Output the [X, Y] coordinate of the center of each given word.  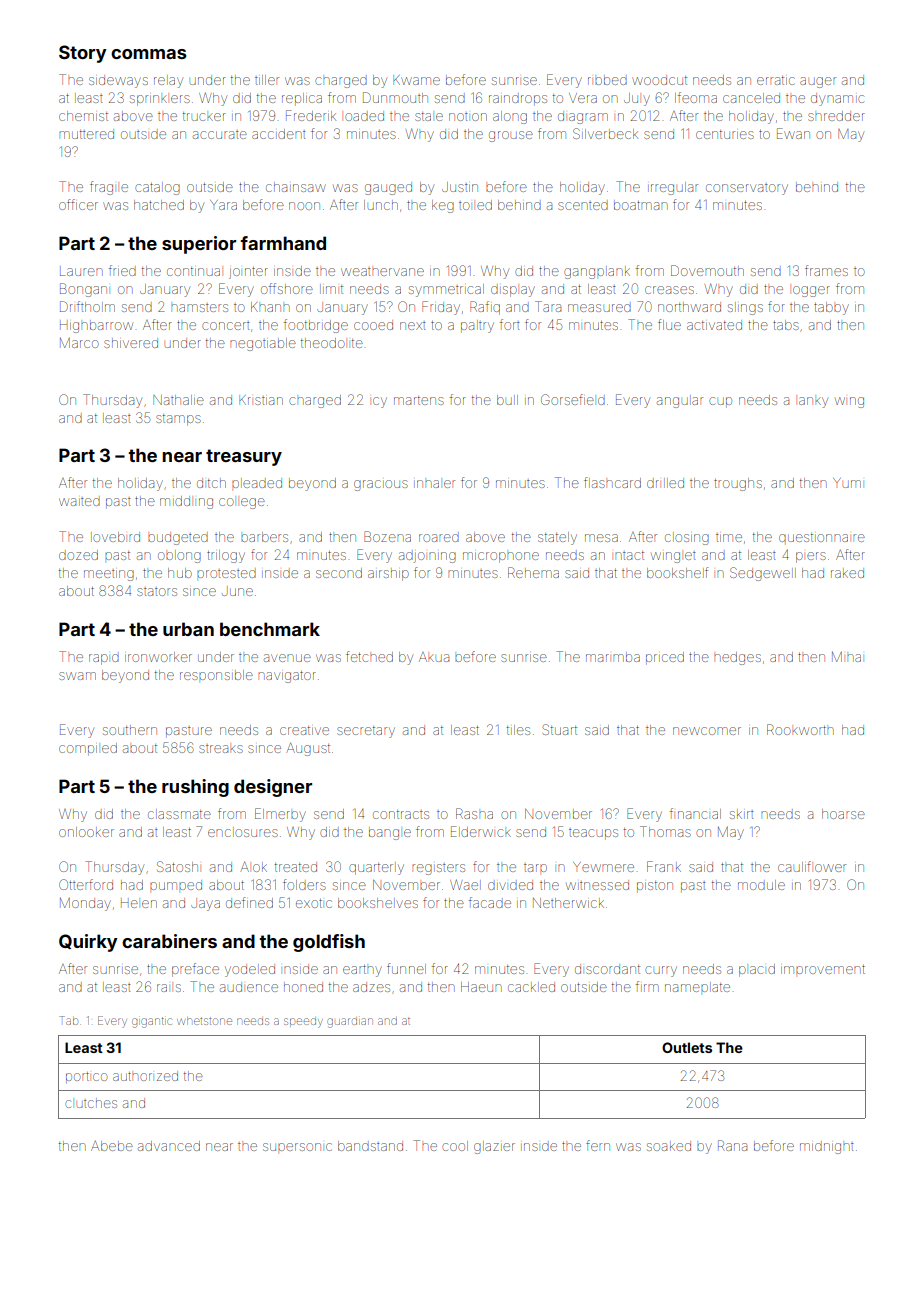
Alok [253, 866]
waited [79, 502]
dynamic [837, 99]
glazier [494, 1148]
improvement [823, 969]
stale [429, 116]
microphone [501, 557]
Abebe [112, 1146]
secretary [366, 732]
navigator [287, 677]
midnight [827, 1148]
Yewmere [603, 867]
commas [148, 54]
